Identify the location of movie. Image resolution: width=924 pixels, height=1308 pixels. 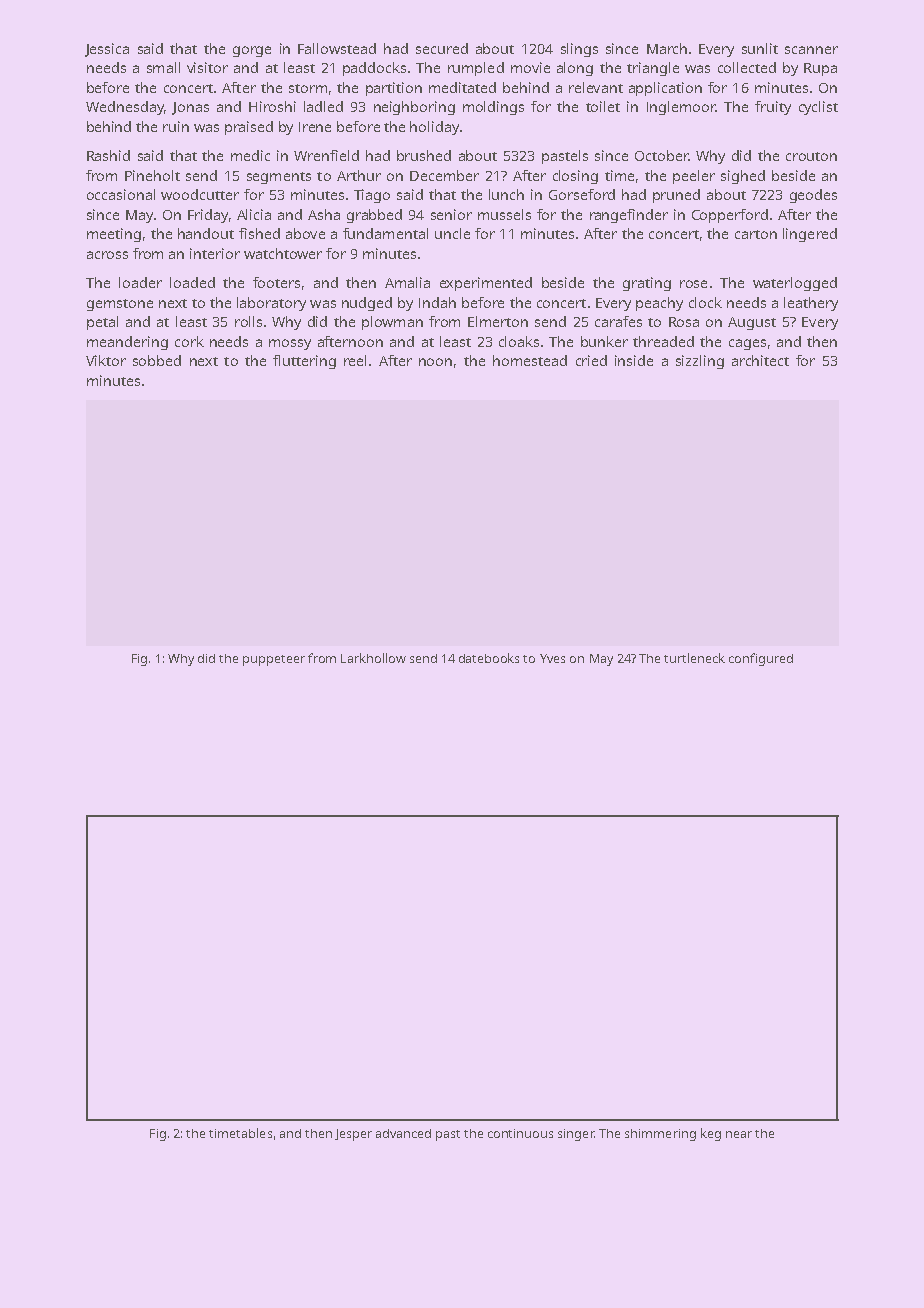
(530, 67).
